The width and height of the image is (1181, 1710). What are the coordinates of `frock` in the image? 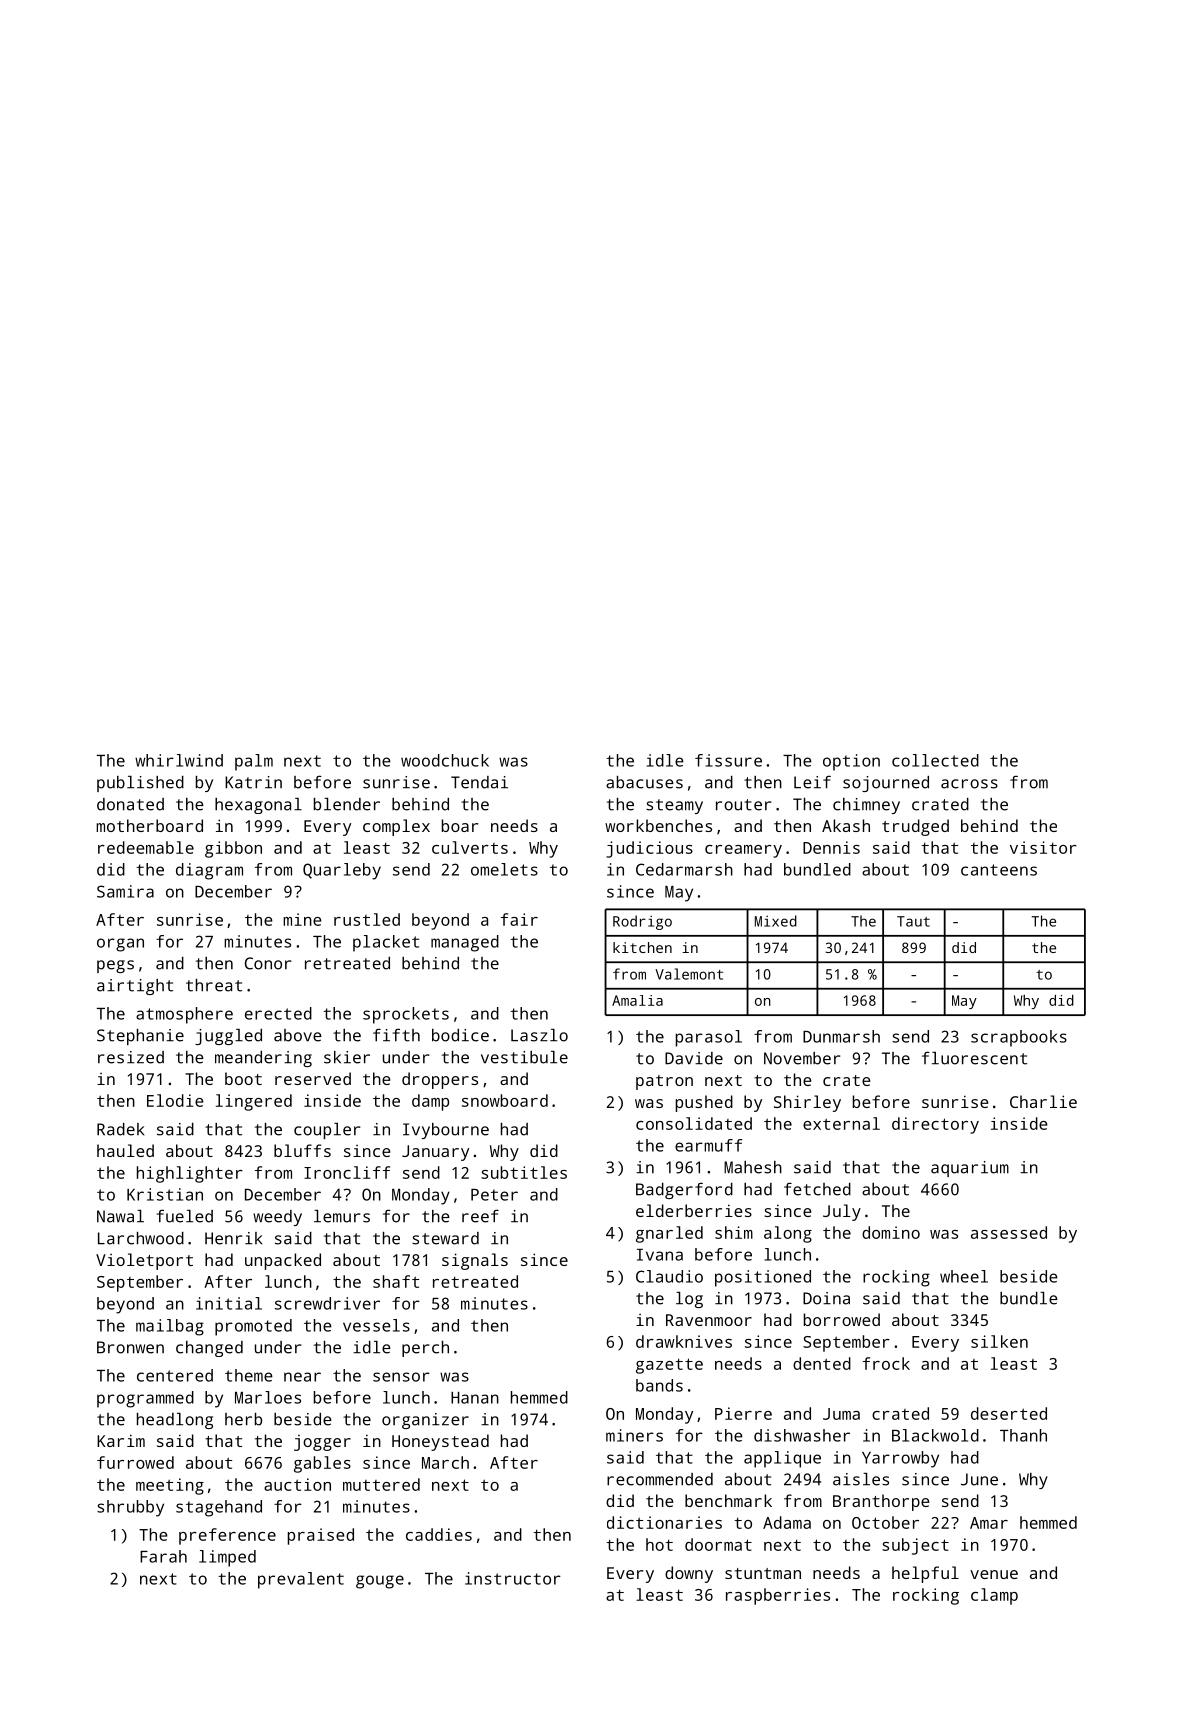 It's located at (886, 1363).
